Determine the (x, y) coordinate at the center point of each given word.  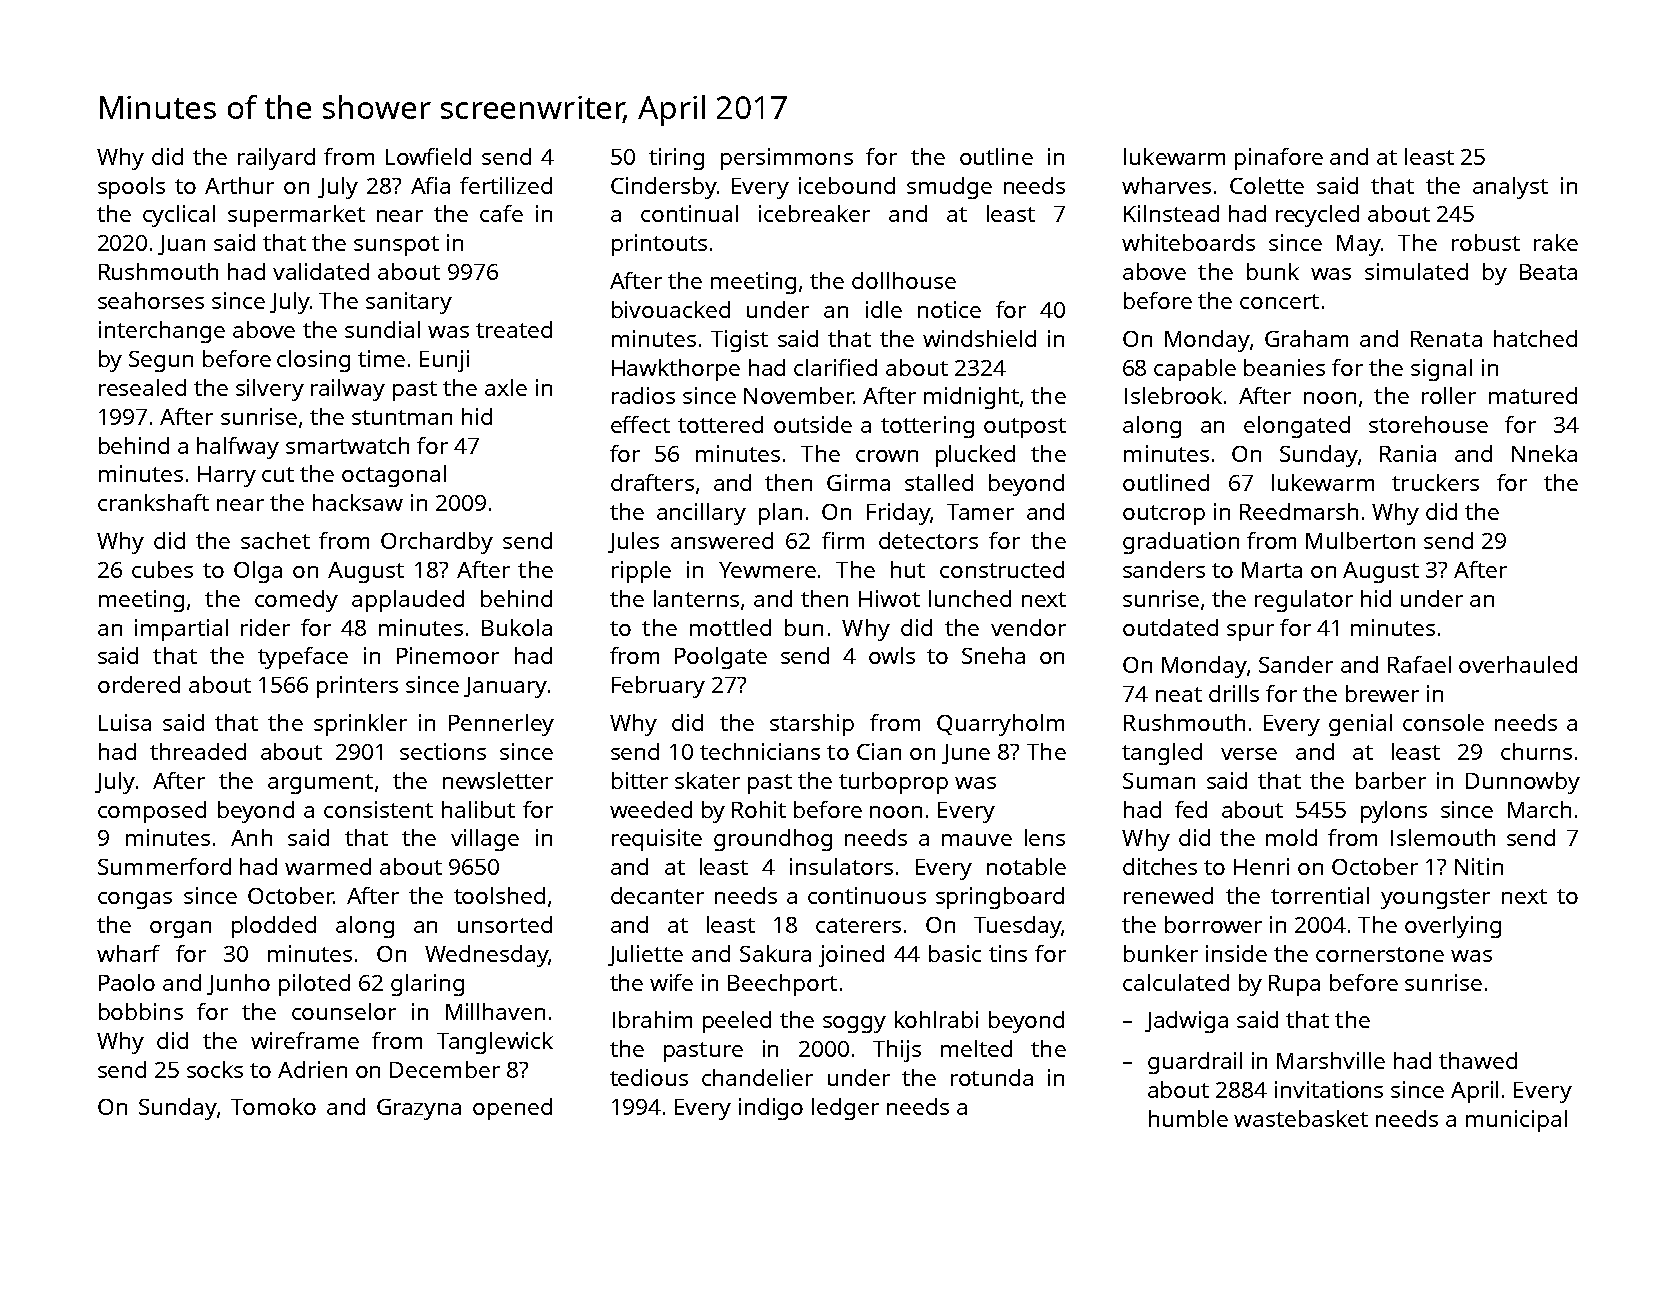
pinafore (1279, 159)
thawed (1478, 1060)
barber (1391, 780)
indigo (771, 1109)
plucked (975, 456)
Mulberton (1360, 540)
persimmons (787, 159)
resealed (142, 387)
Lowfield (428, 156)
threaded (198, 751)
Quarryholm (1000, 725)
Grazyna (419, 1109)
